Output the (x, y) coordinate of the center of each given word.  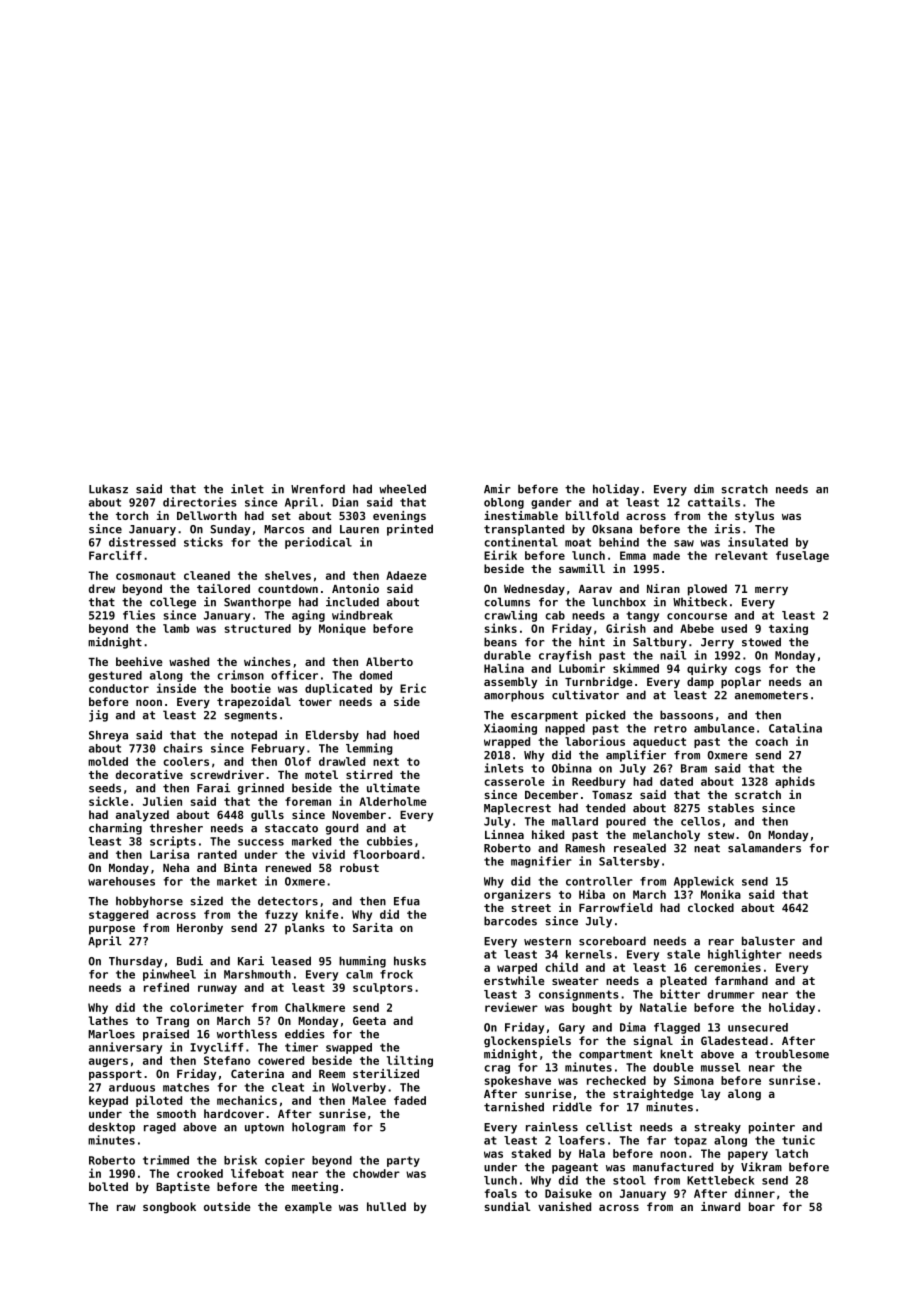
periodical (318, 543)
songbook (169, 1208)
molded (108, 761)
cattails (714, 502)
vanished (564, 1206)
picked (605, 716)
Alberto (389, 661)
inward (720, 1206)
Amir (497, 489)
